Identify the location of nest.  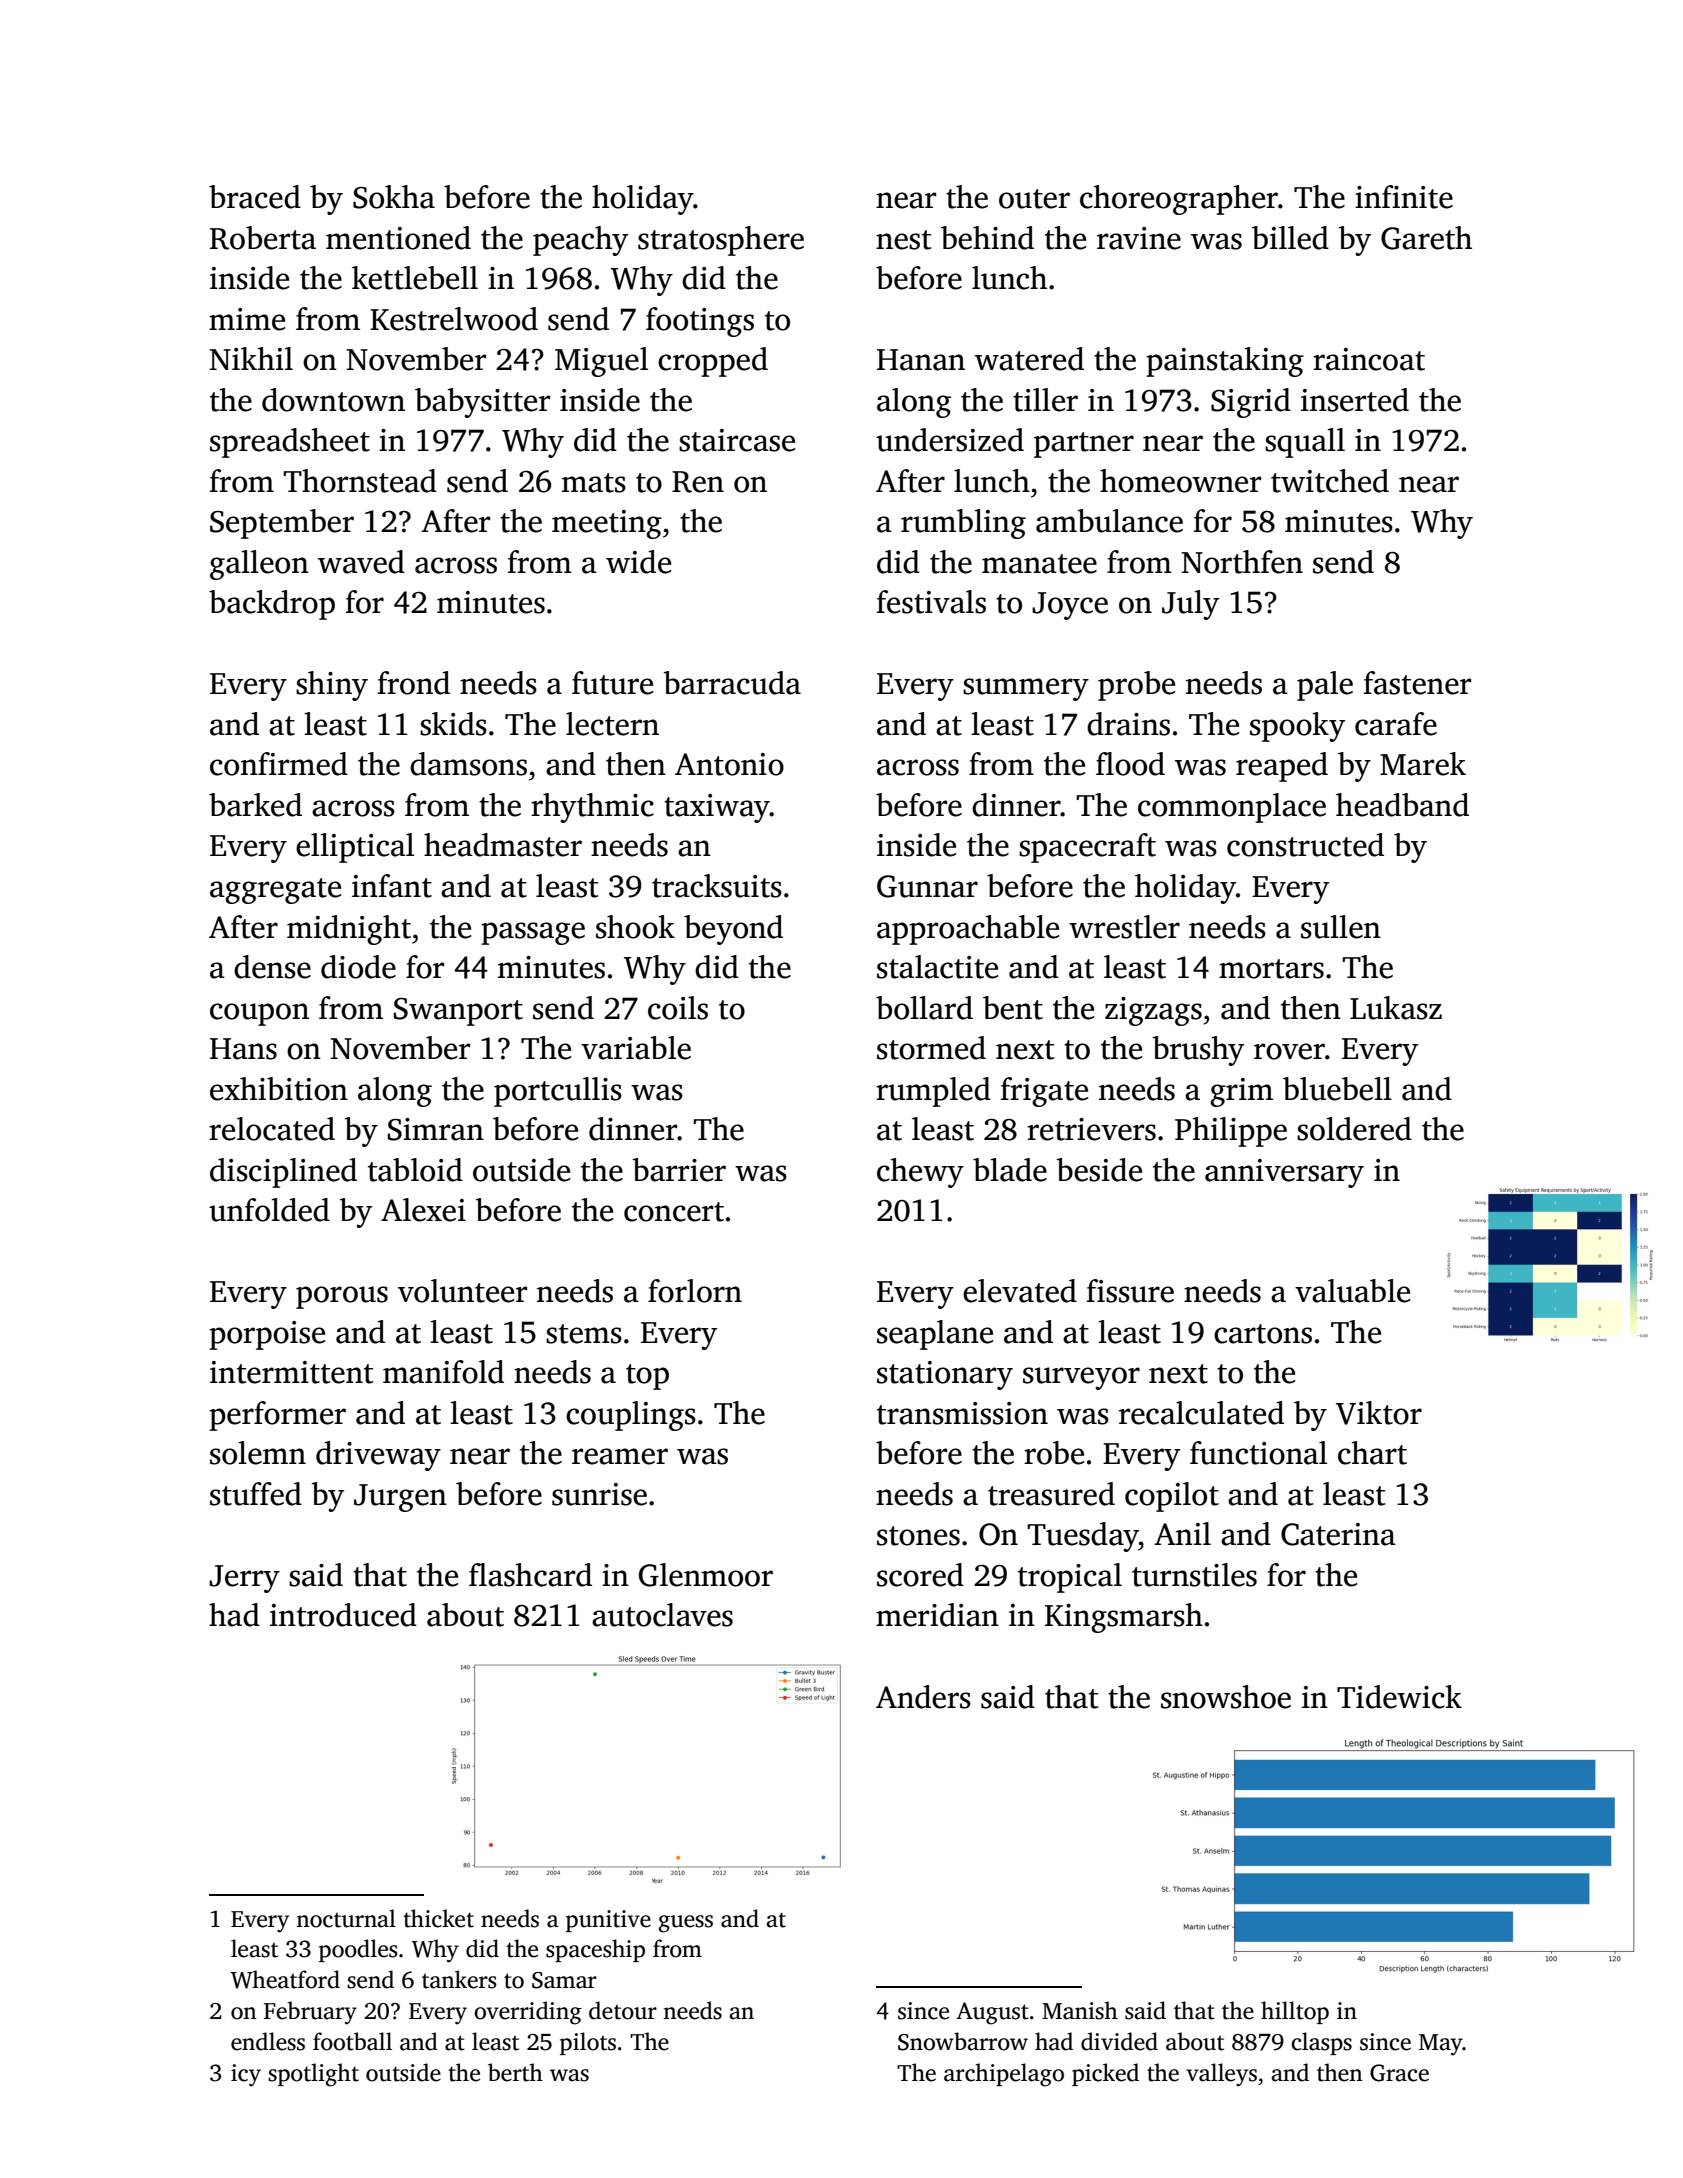
(904, 240).
